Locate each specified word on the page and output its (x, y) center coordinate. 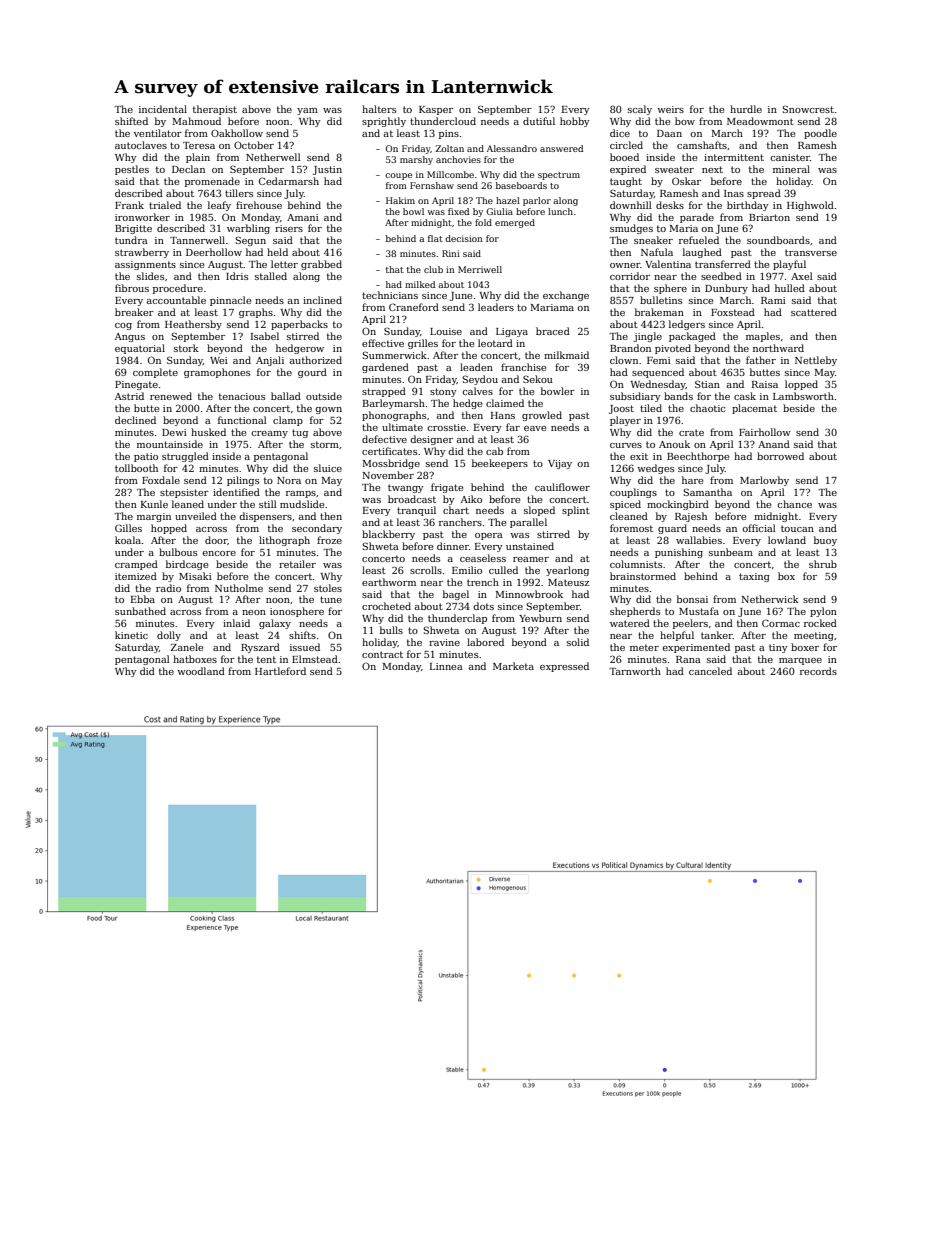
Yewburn (540, 618)
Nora (289, 480)
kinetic (131, 635)
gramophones (217, 373)
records (818, 671)
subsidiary (635, 397)
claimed (505, 403)
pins (449, 134)
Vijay (560, 464)
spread (764, 194)
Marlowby (764, 481)
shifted (131, 121)
